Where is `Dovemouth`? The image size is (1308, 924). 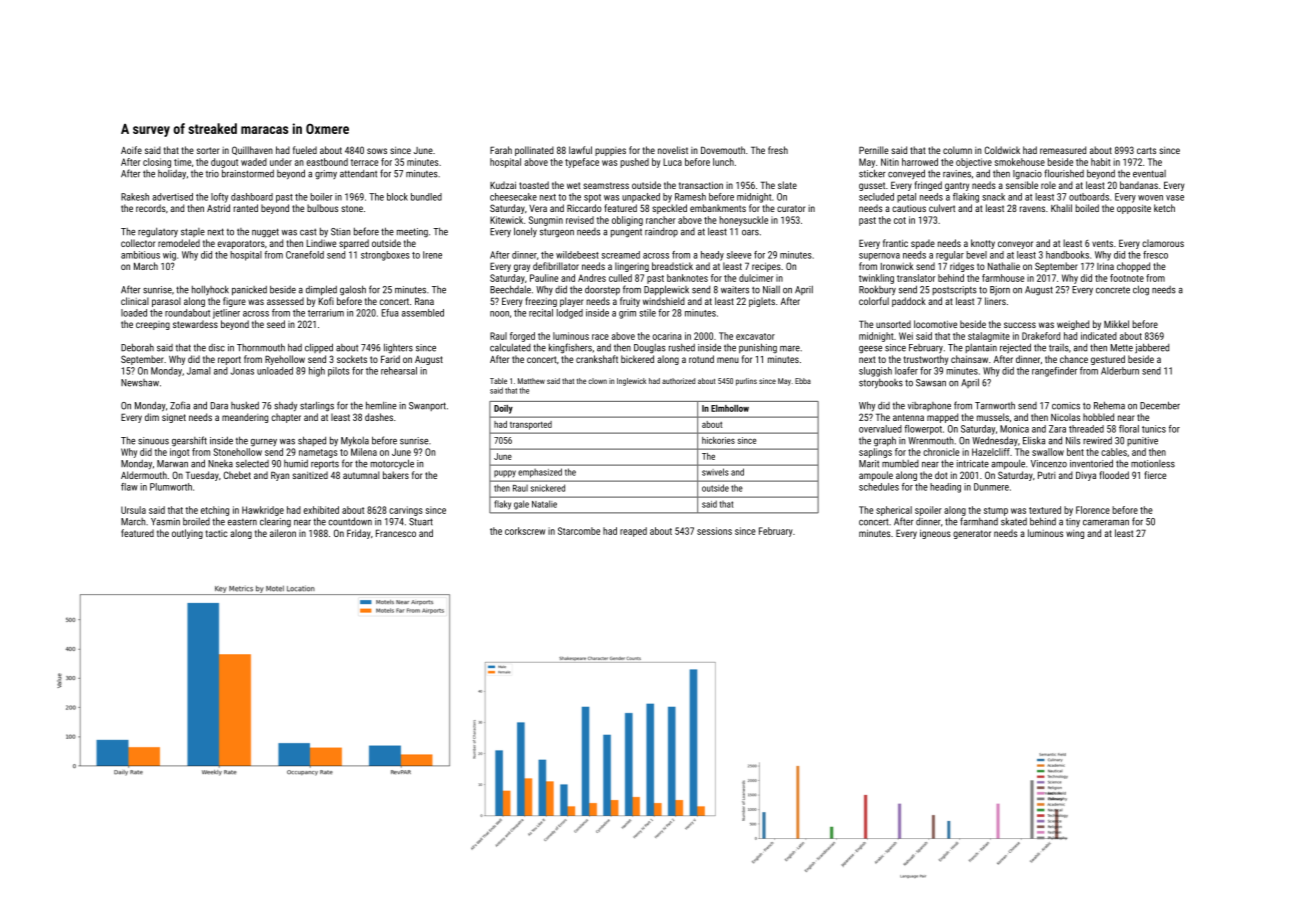
Dovemouth is located at coordinates (723, 150).
